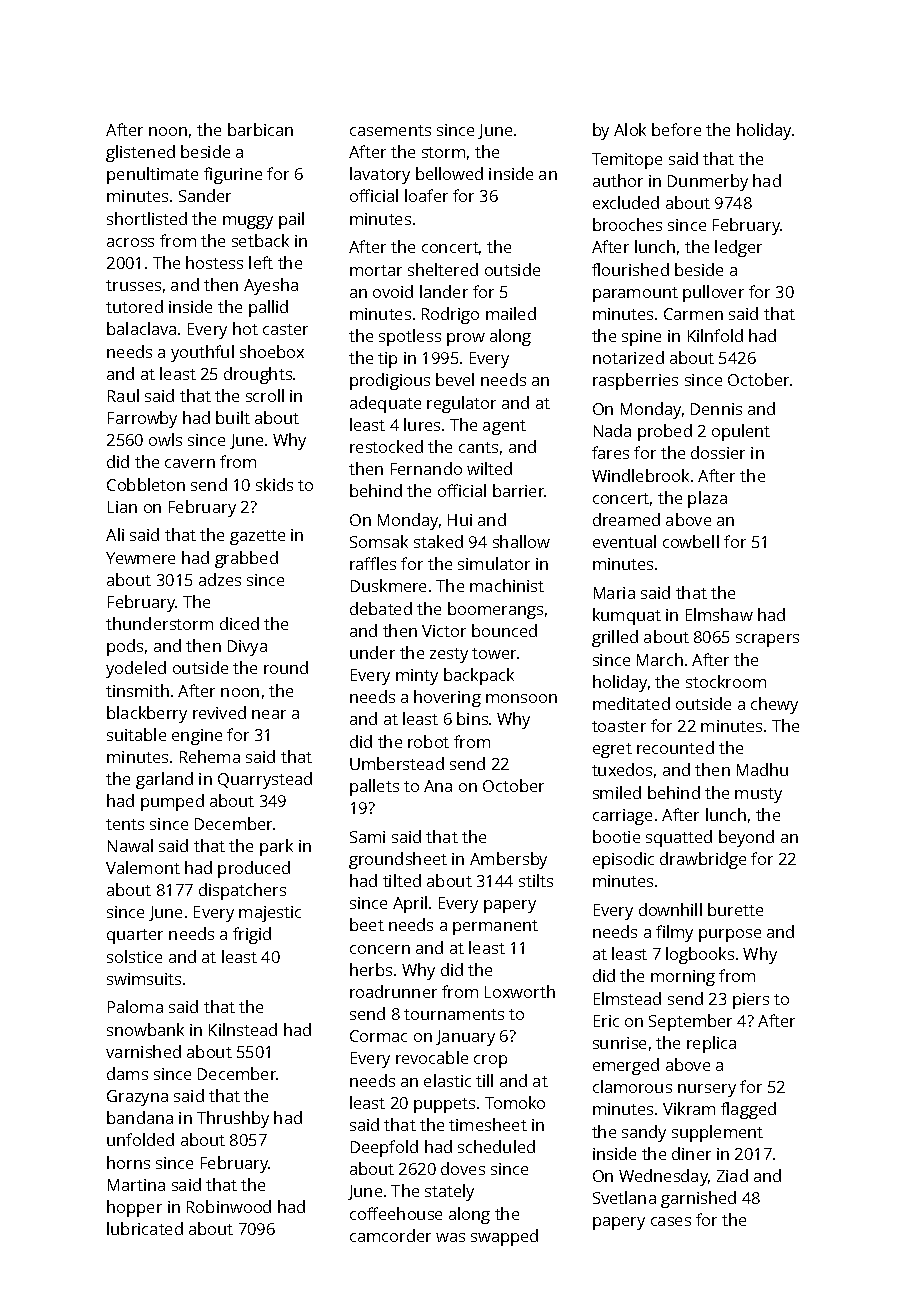 This screenshot has height=1316, width=908. Describe the element at coordinates (390, 1235) in the screenshot. I see `camcorder` at that location.
